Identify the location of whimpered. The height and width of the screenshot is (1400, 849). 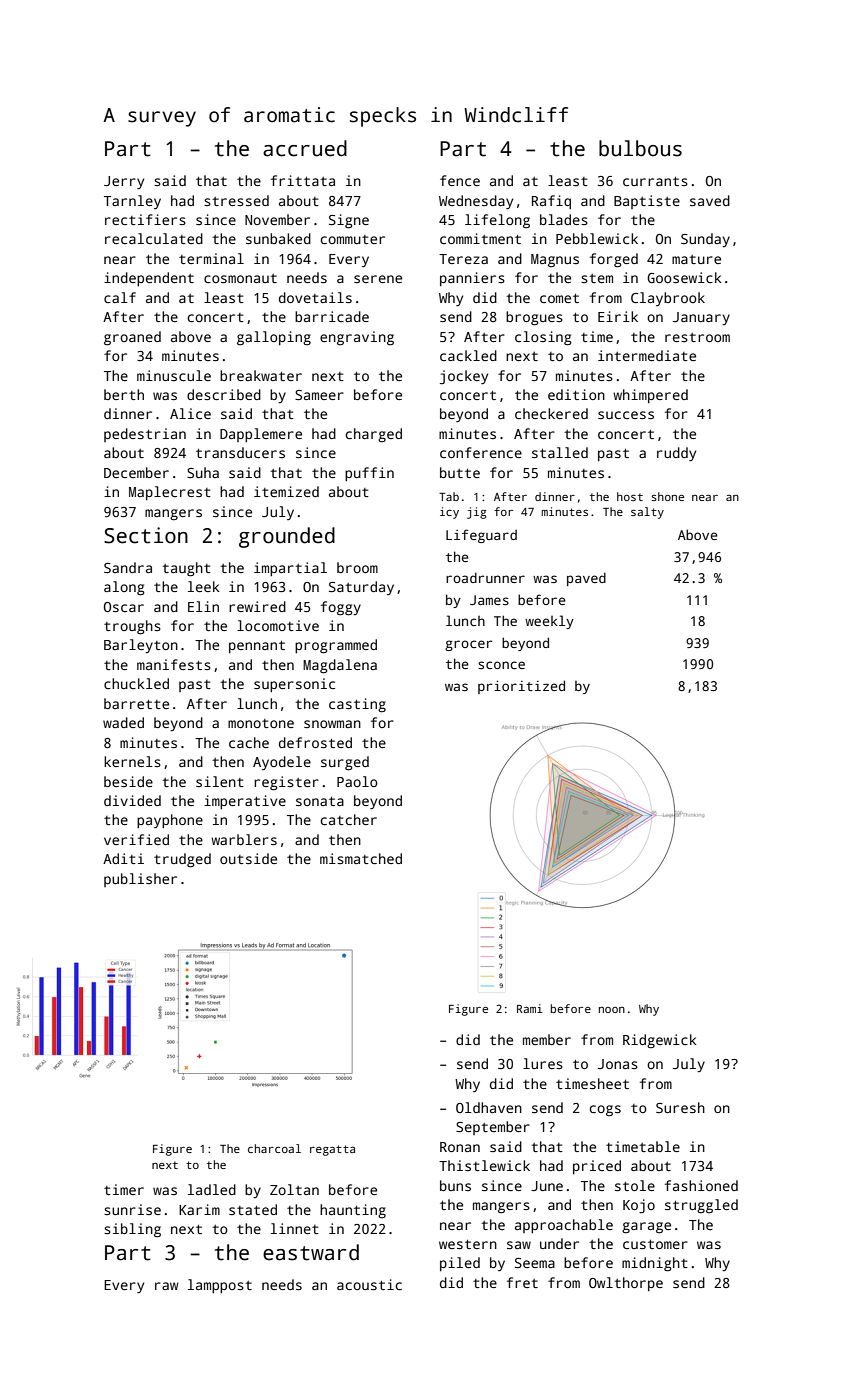
(650, 396).
